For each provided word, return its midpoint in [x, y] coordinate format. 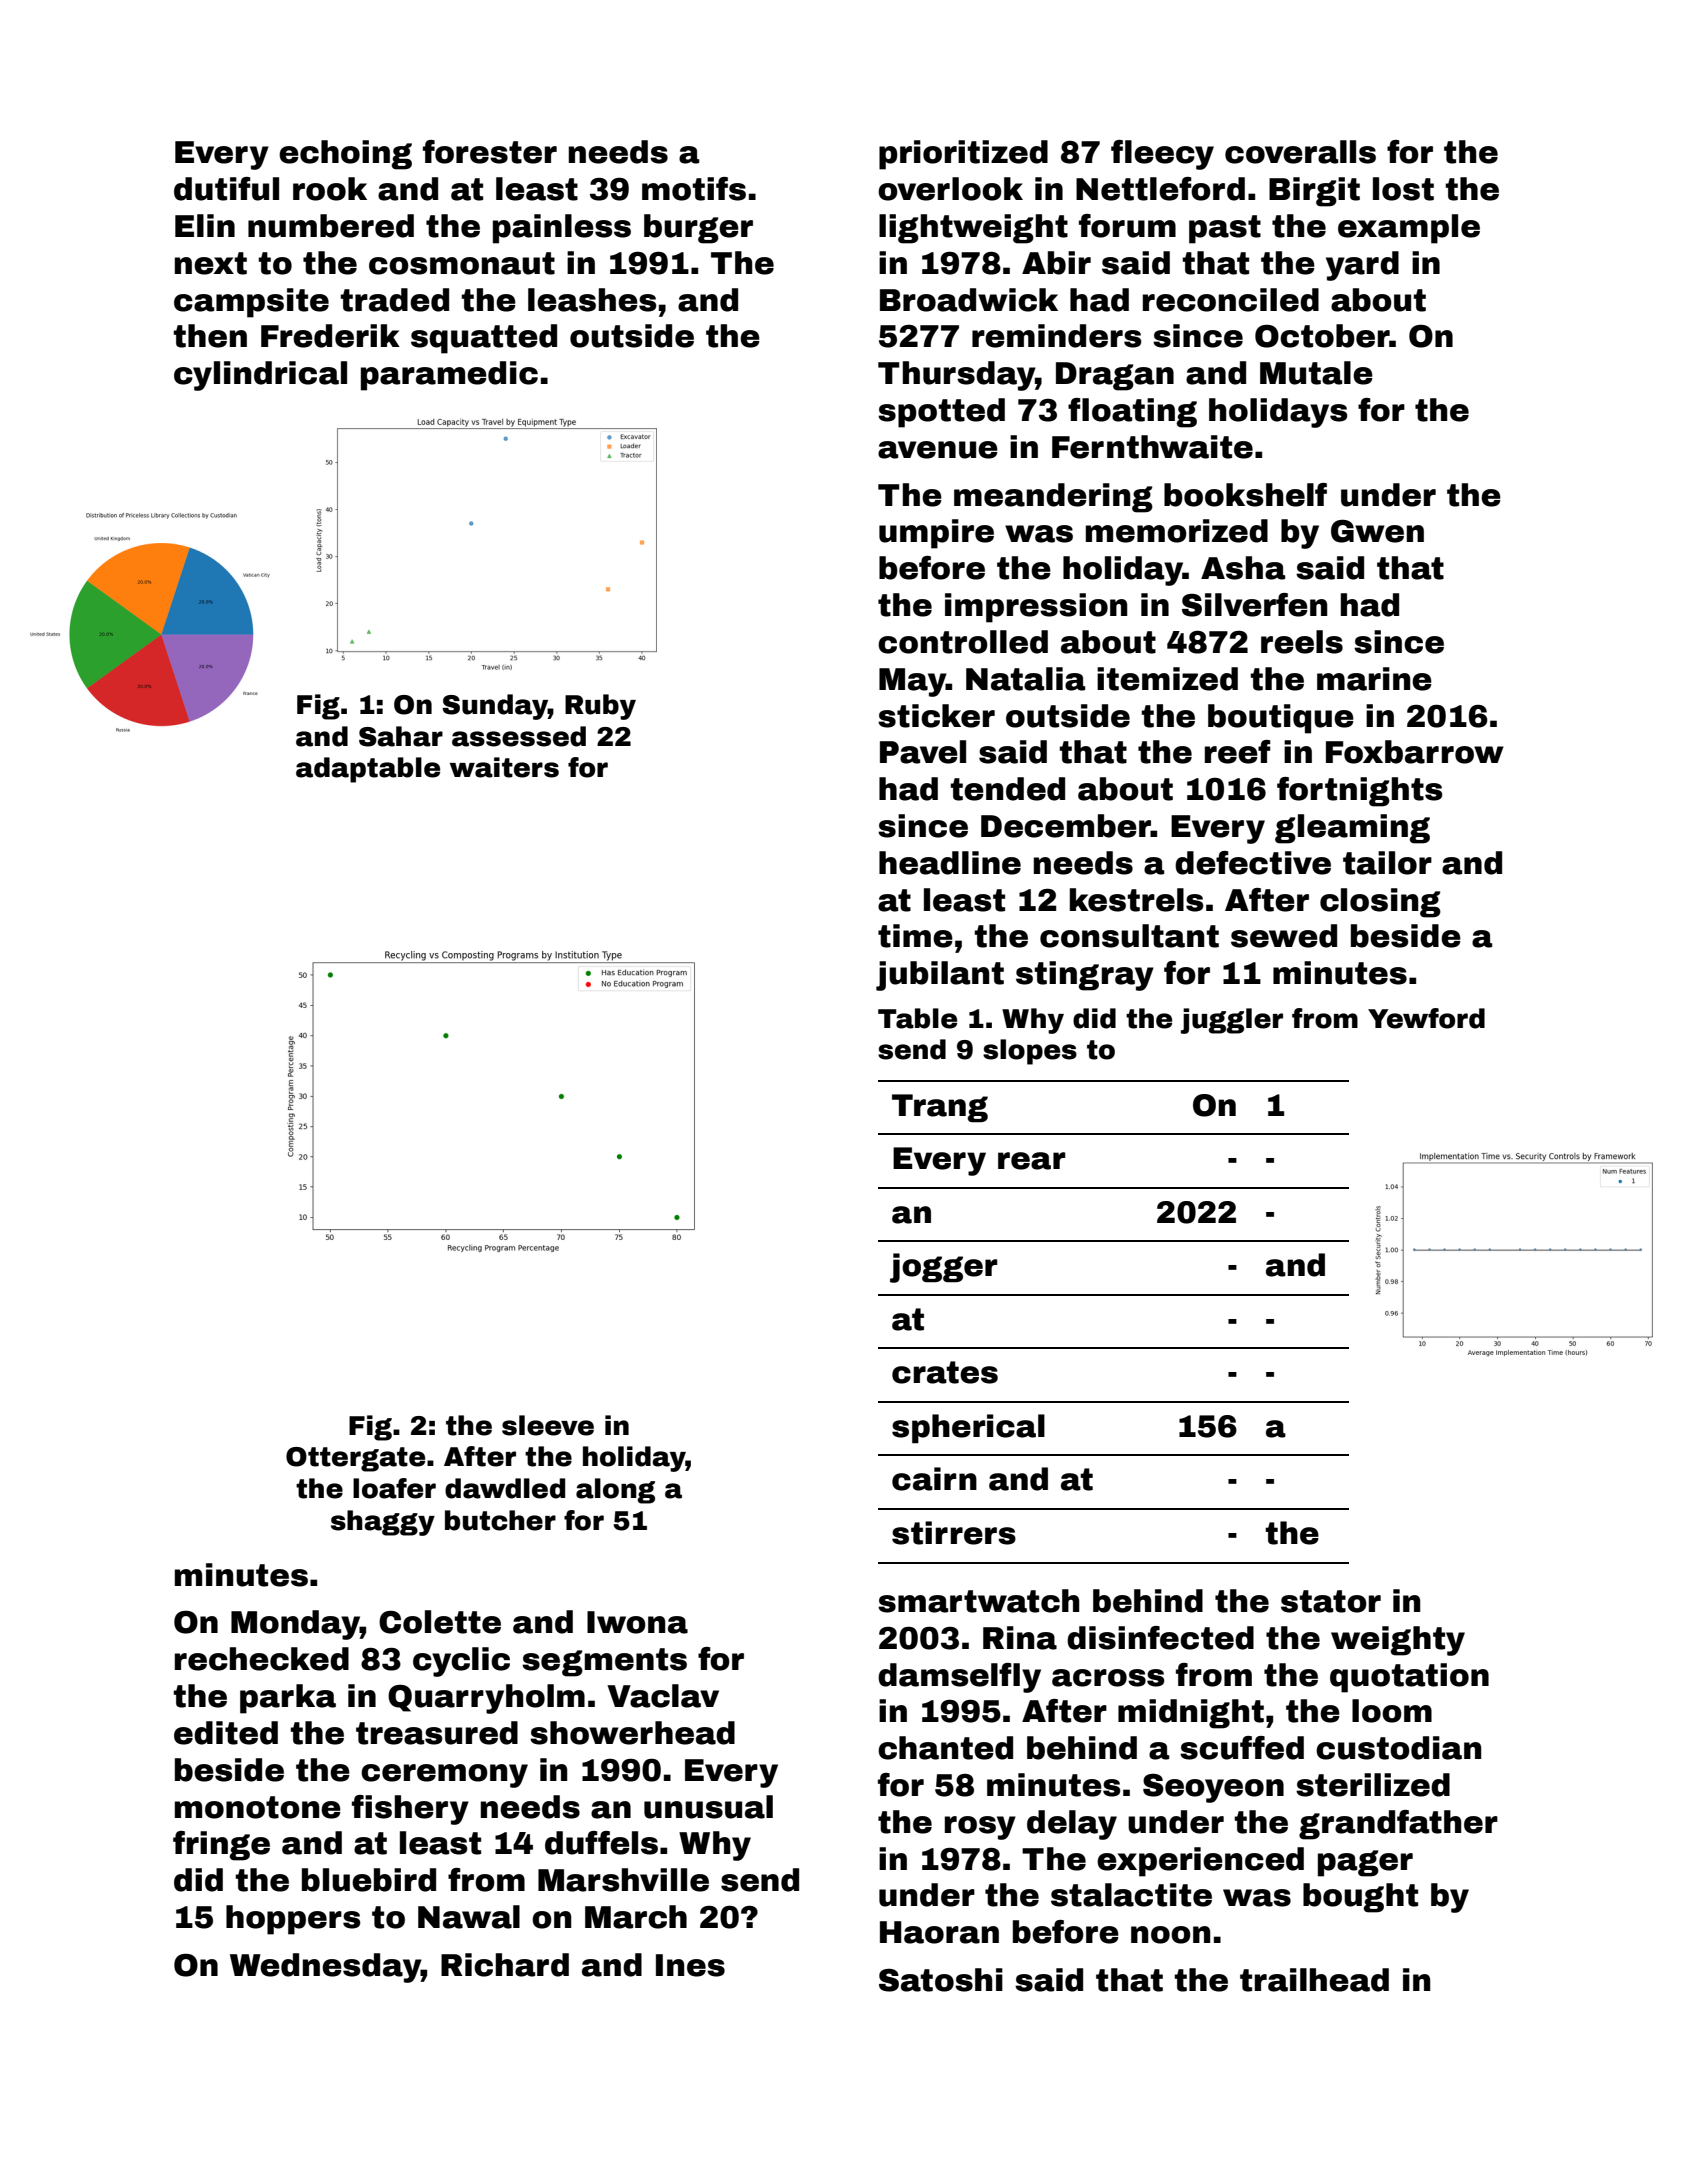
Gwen [1377, 531]
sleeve [548, 1425]
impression [1036, 608]
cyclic [461, 1662]
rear [1032, 1161]
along [615, 1491]
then [210, 336]
